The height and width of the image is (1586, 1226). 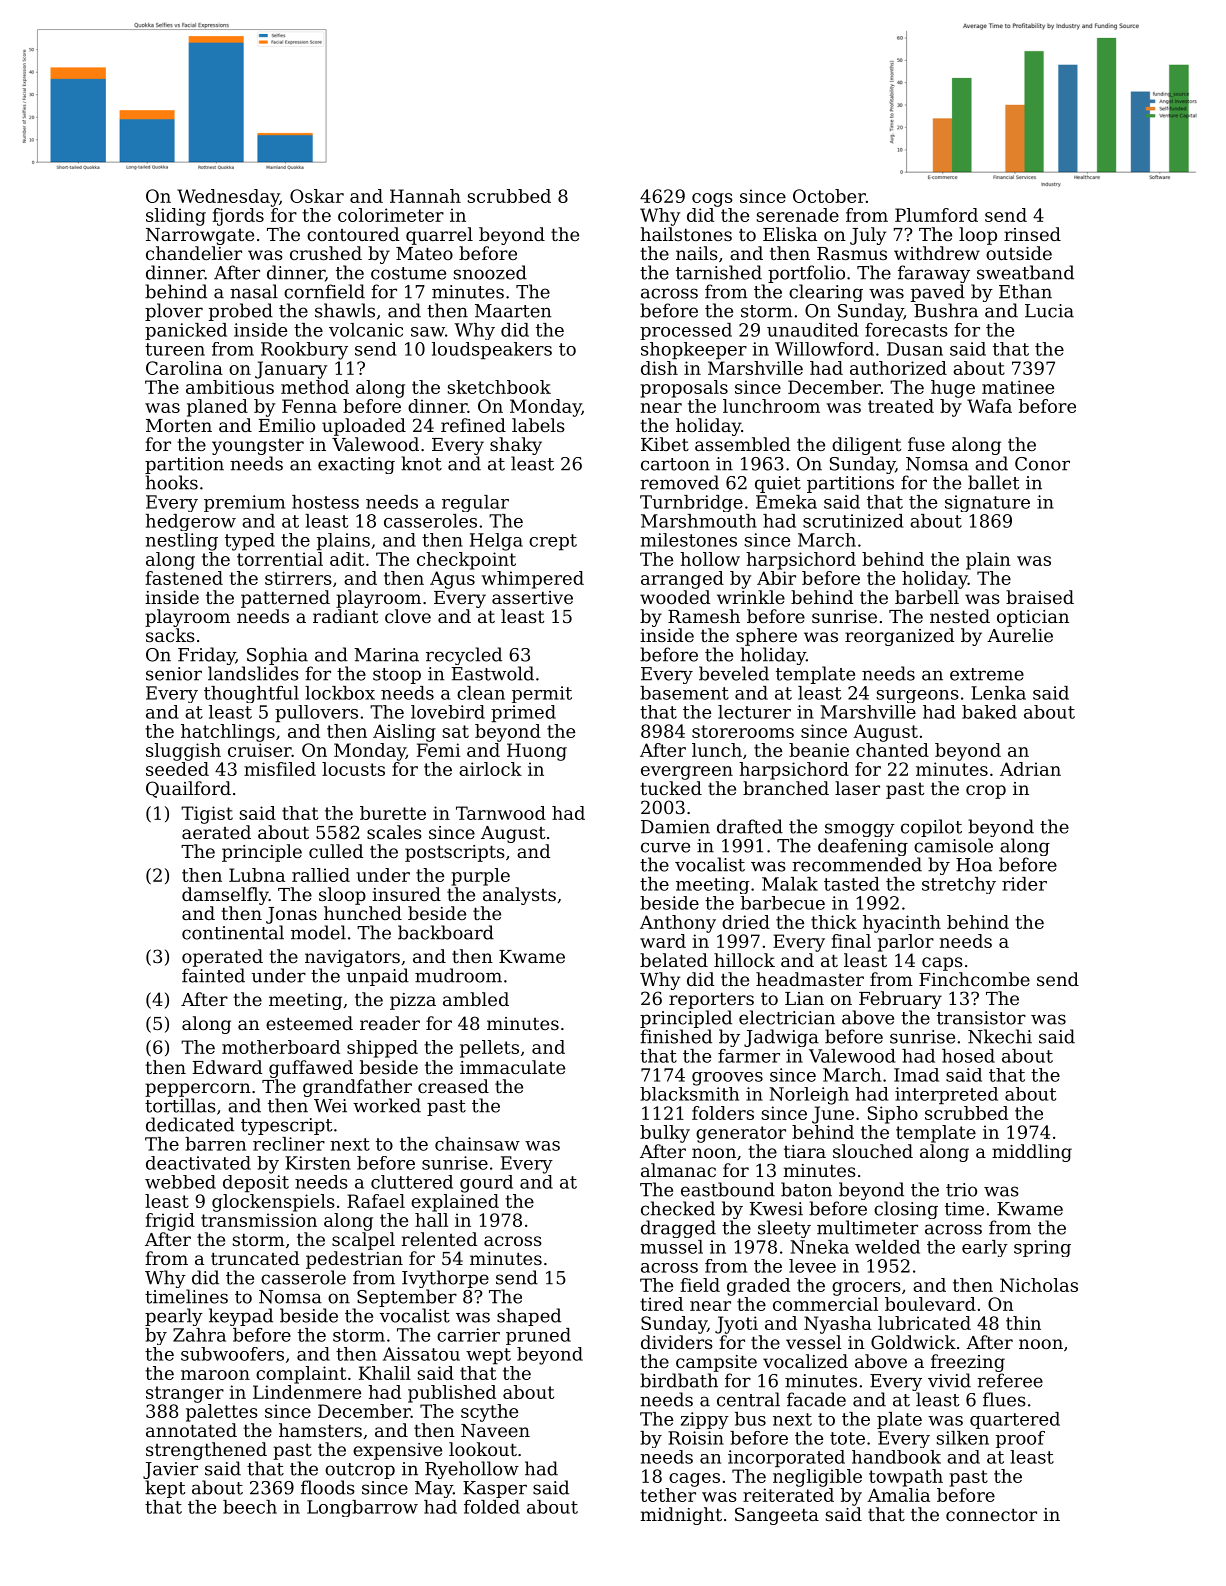 I want to click on Plumford, so click(x=936, y=215).
